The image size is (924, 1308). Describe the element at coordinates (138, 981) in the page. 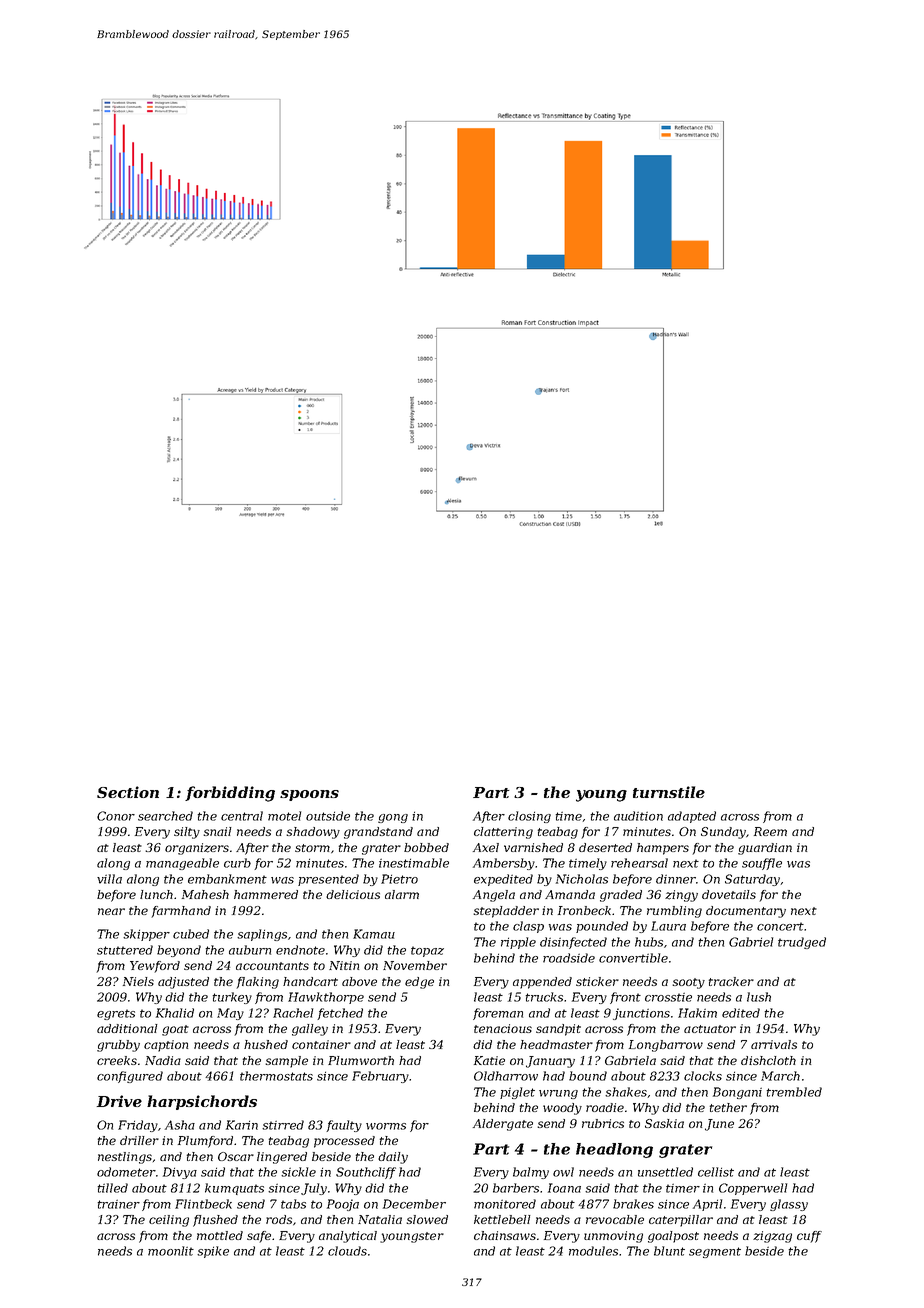

I see `Niels` at that location.
